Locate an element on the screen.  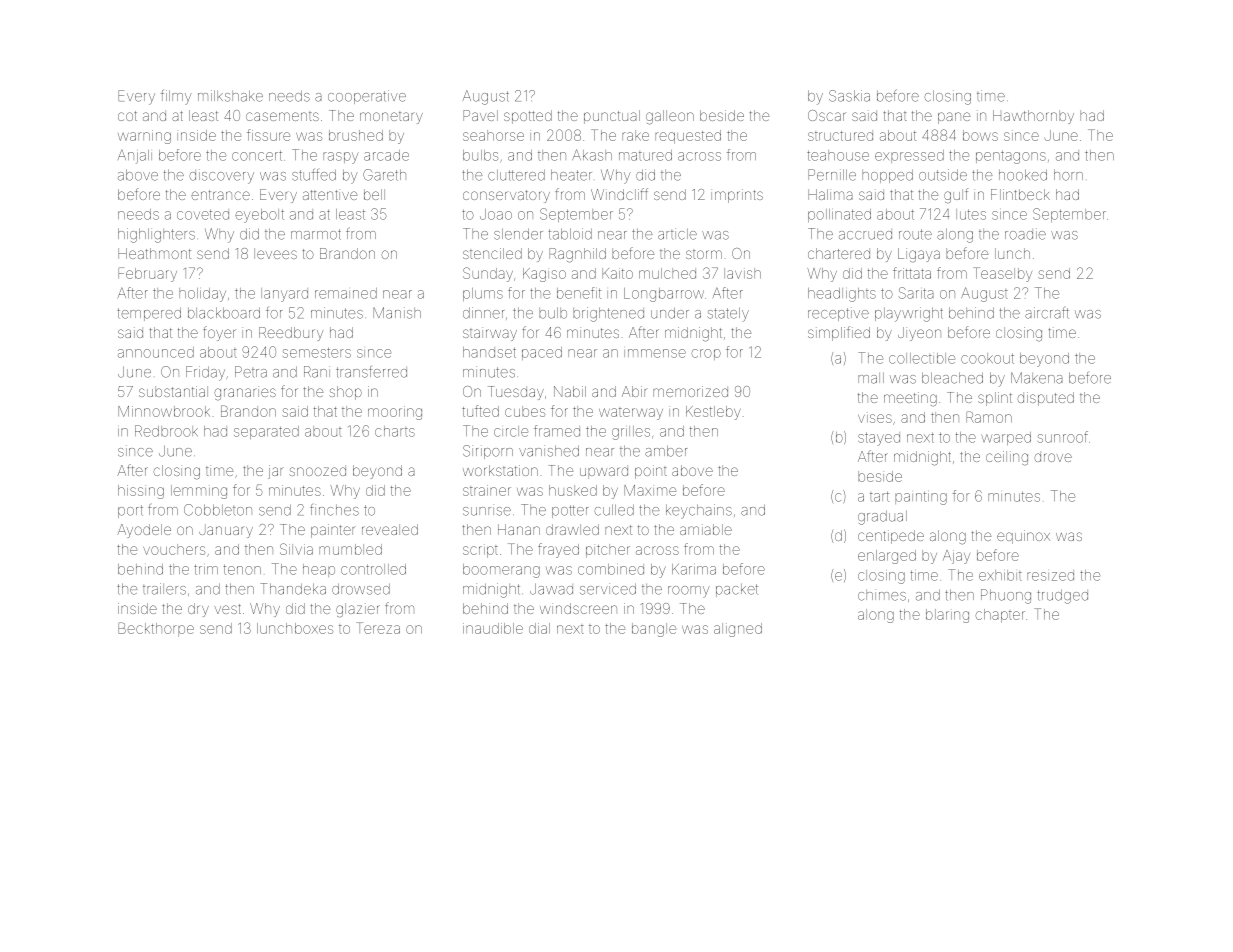
remained is located at coordinates (346, 293).
